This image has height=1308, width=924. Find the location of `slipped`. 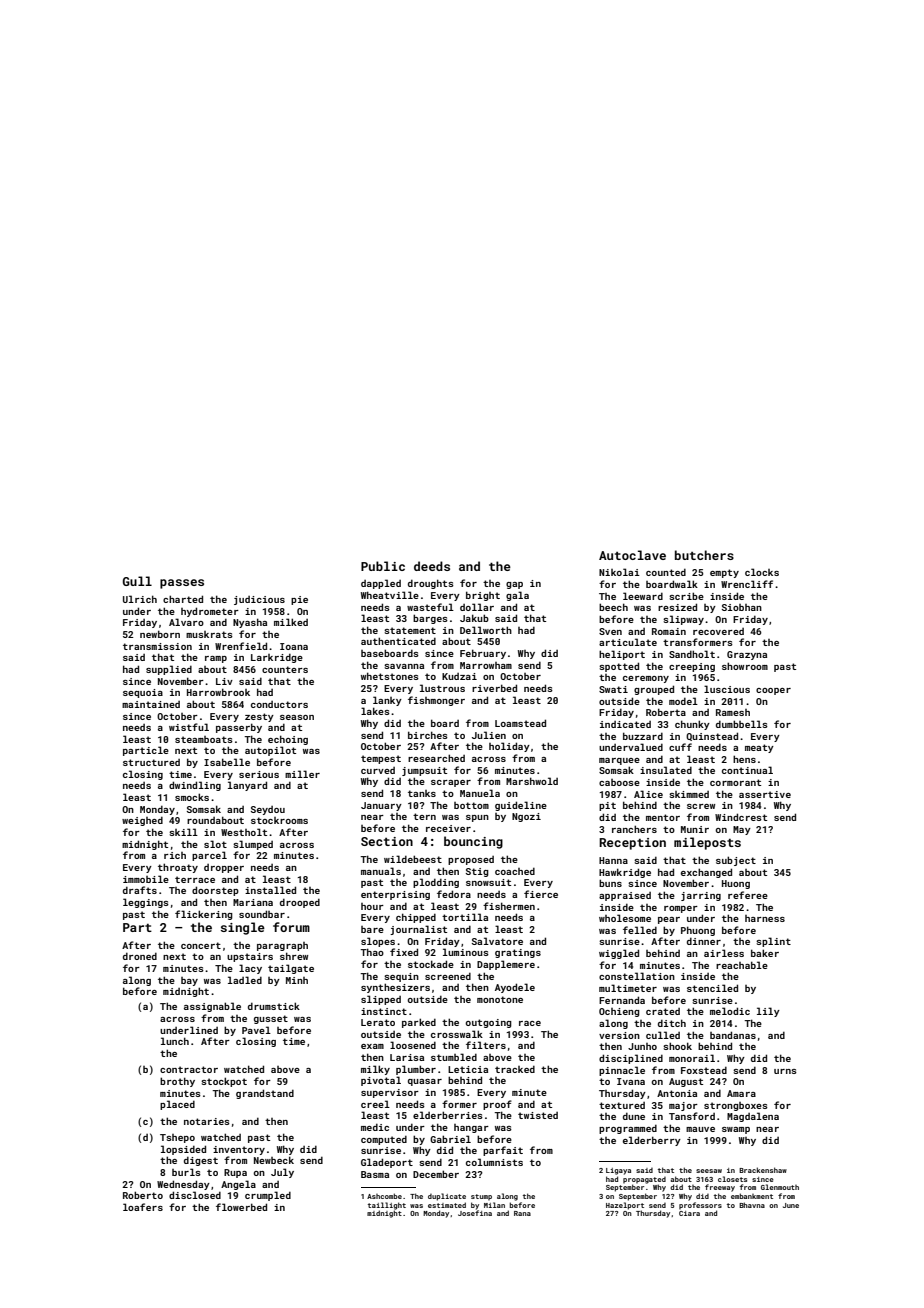

slipped is located at coordinates (381, 1000).
